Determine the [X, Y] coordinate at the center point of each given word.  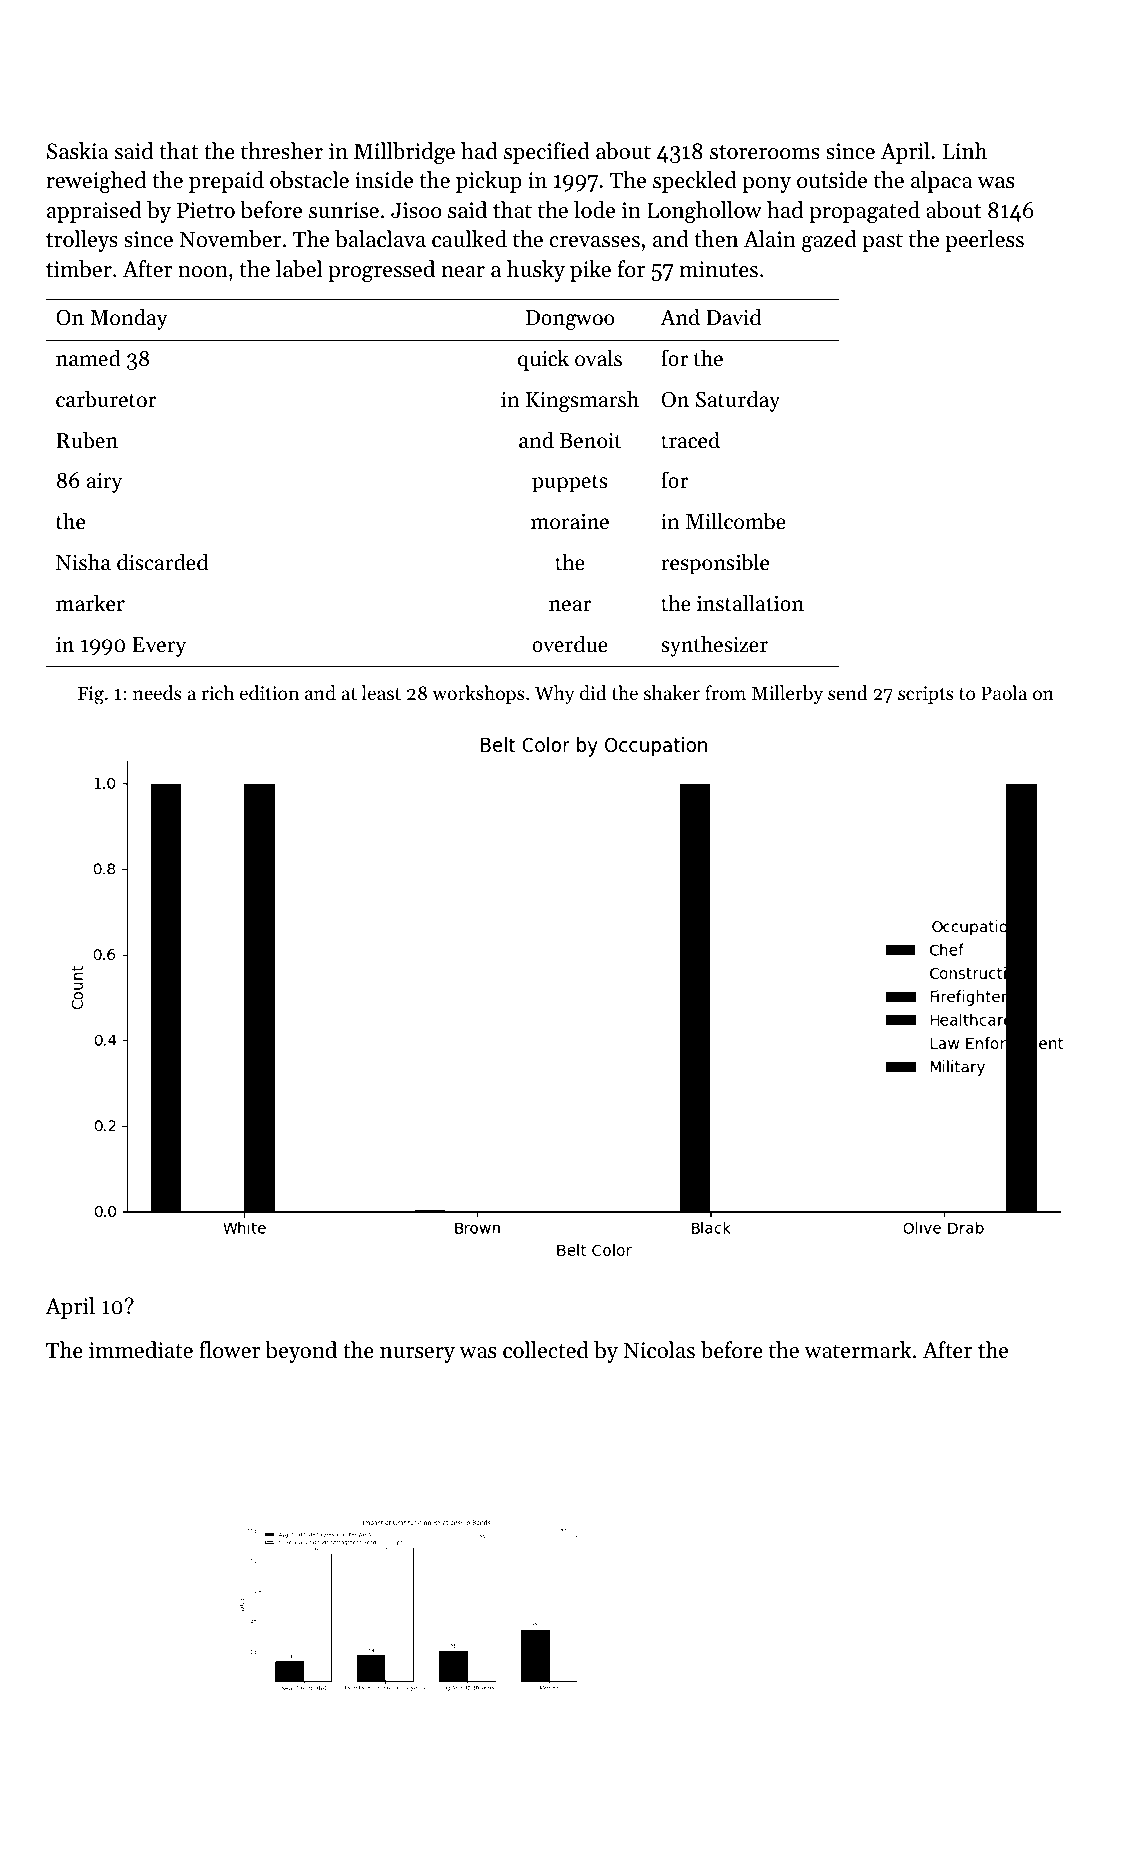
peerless [984, 241]
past [882, 242]
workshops [478, 694]
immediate [141, 1350]
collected [546, 1350]
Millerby [787, 694]
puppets [569, 483]
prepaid [226, 182]
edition [269, 692]
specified [547, 153]
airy [104, 483]
